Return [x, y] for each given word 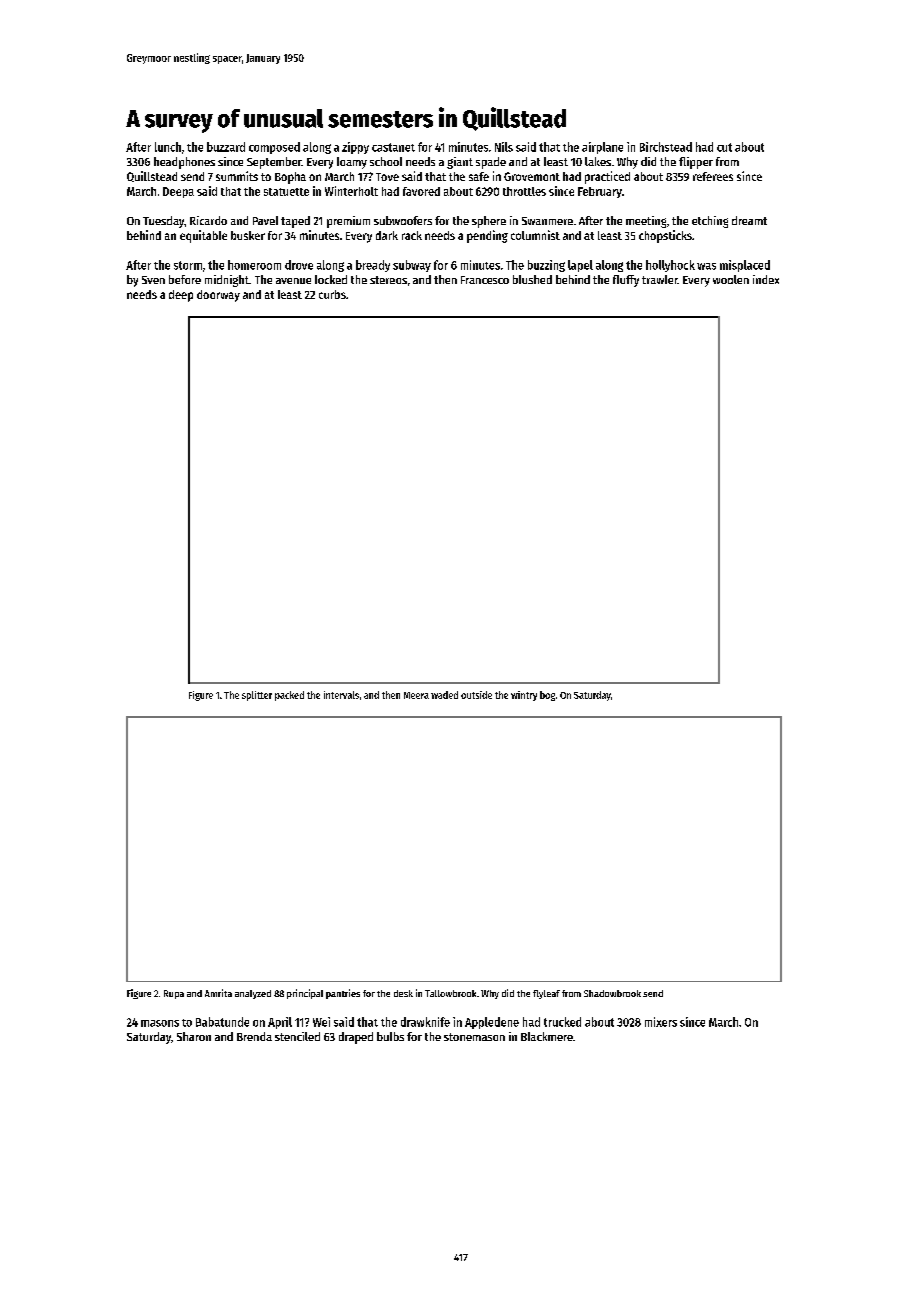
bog [547, 696]
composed [274, 148]
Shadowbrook [612, 993]
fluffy [626, 281]
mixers [661, 1022]
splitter [257, 696]
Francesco [485, 280]
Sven [153, 280]
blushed [532, 279]
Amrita [218, 993]
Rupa [174, 994]
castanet [393, 147]
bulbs [390, 1036]
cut [724, 147]
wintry [524, 696]
